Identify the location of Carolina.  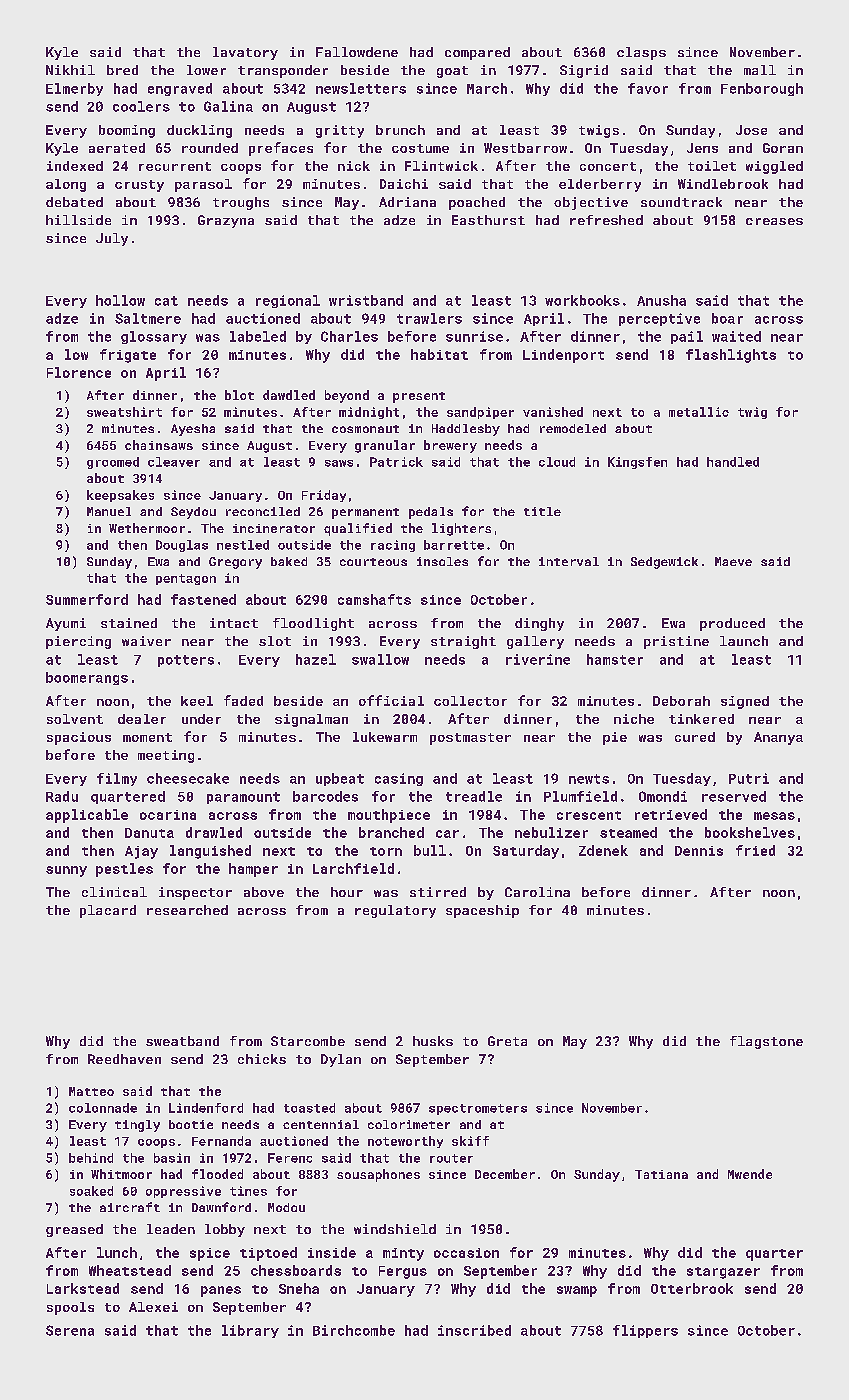
(537, 892).
